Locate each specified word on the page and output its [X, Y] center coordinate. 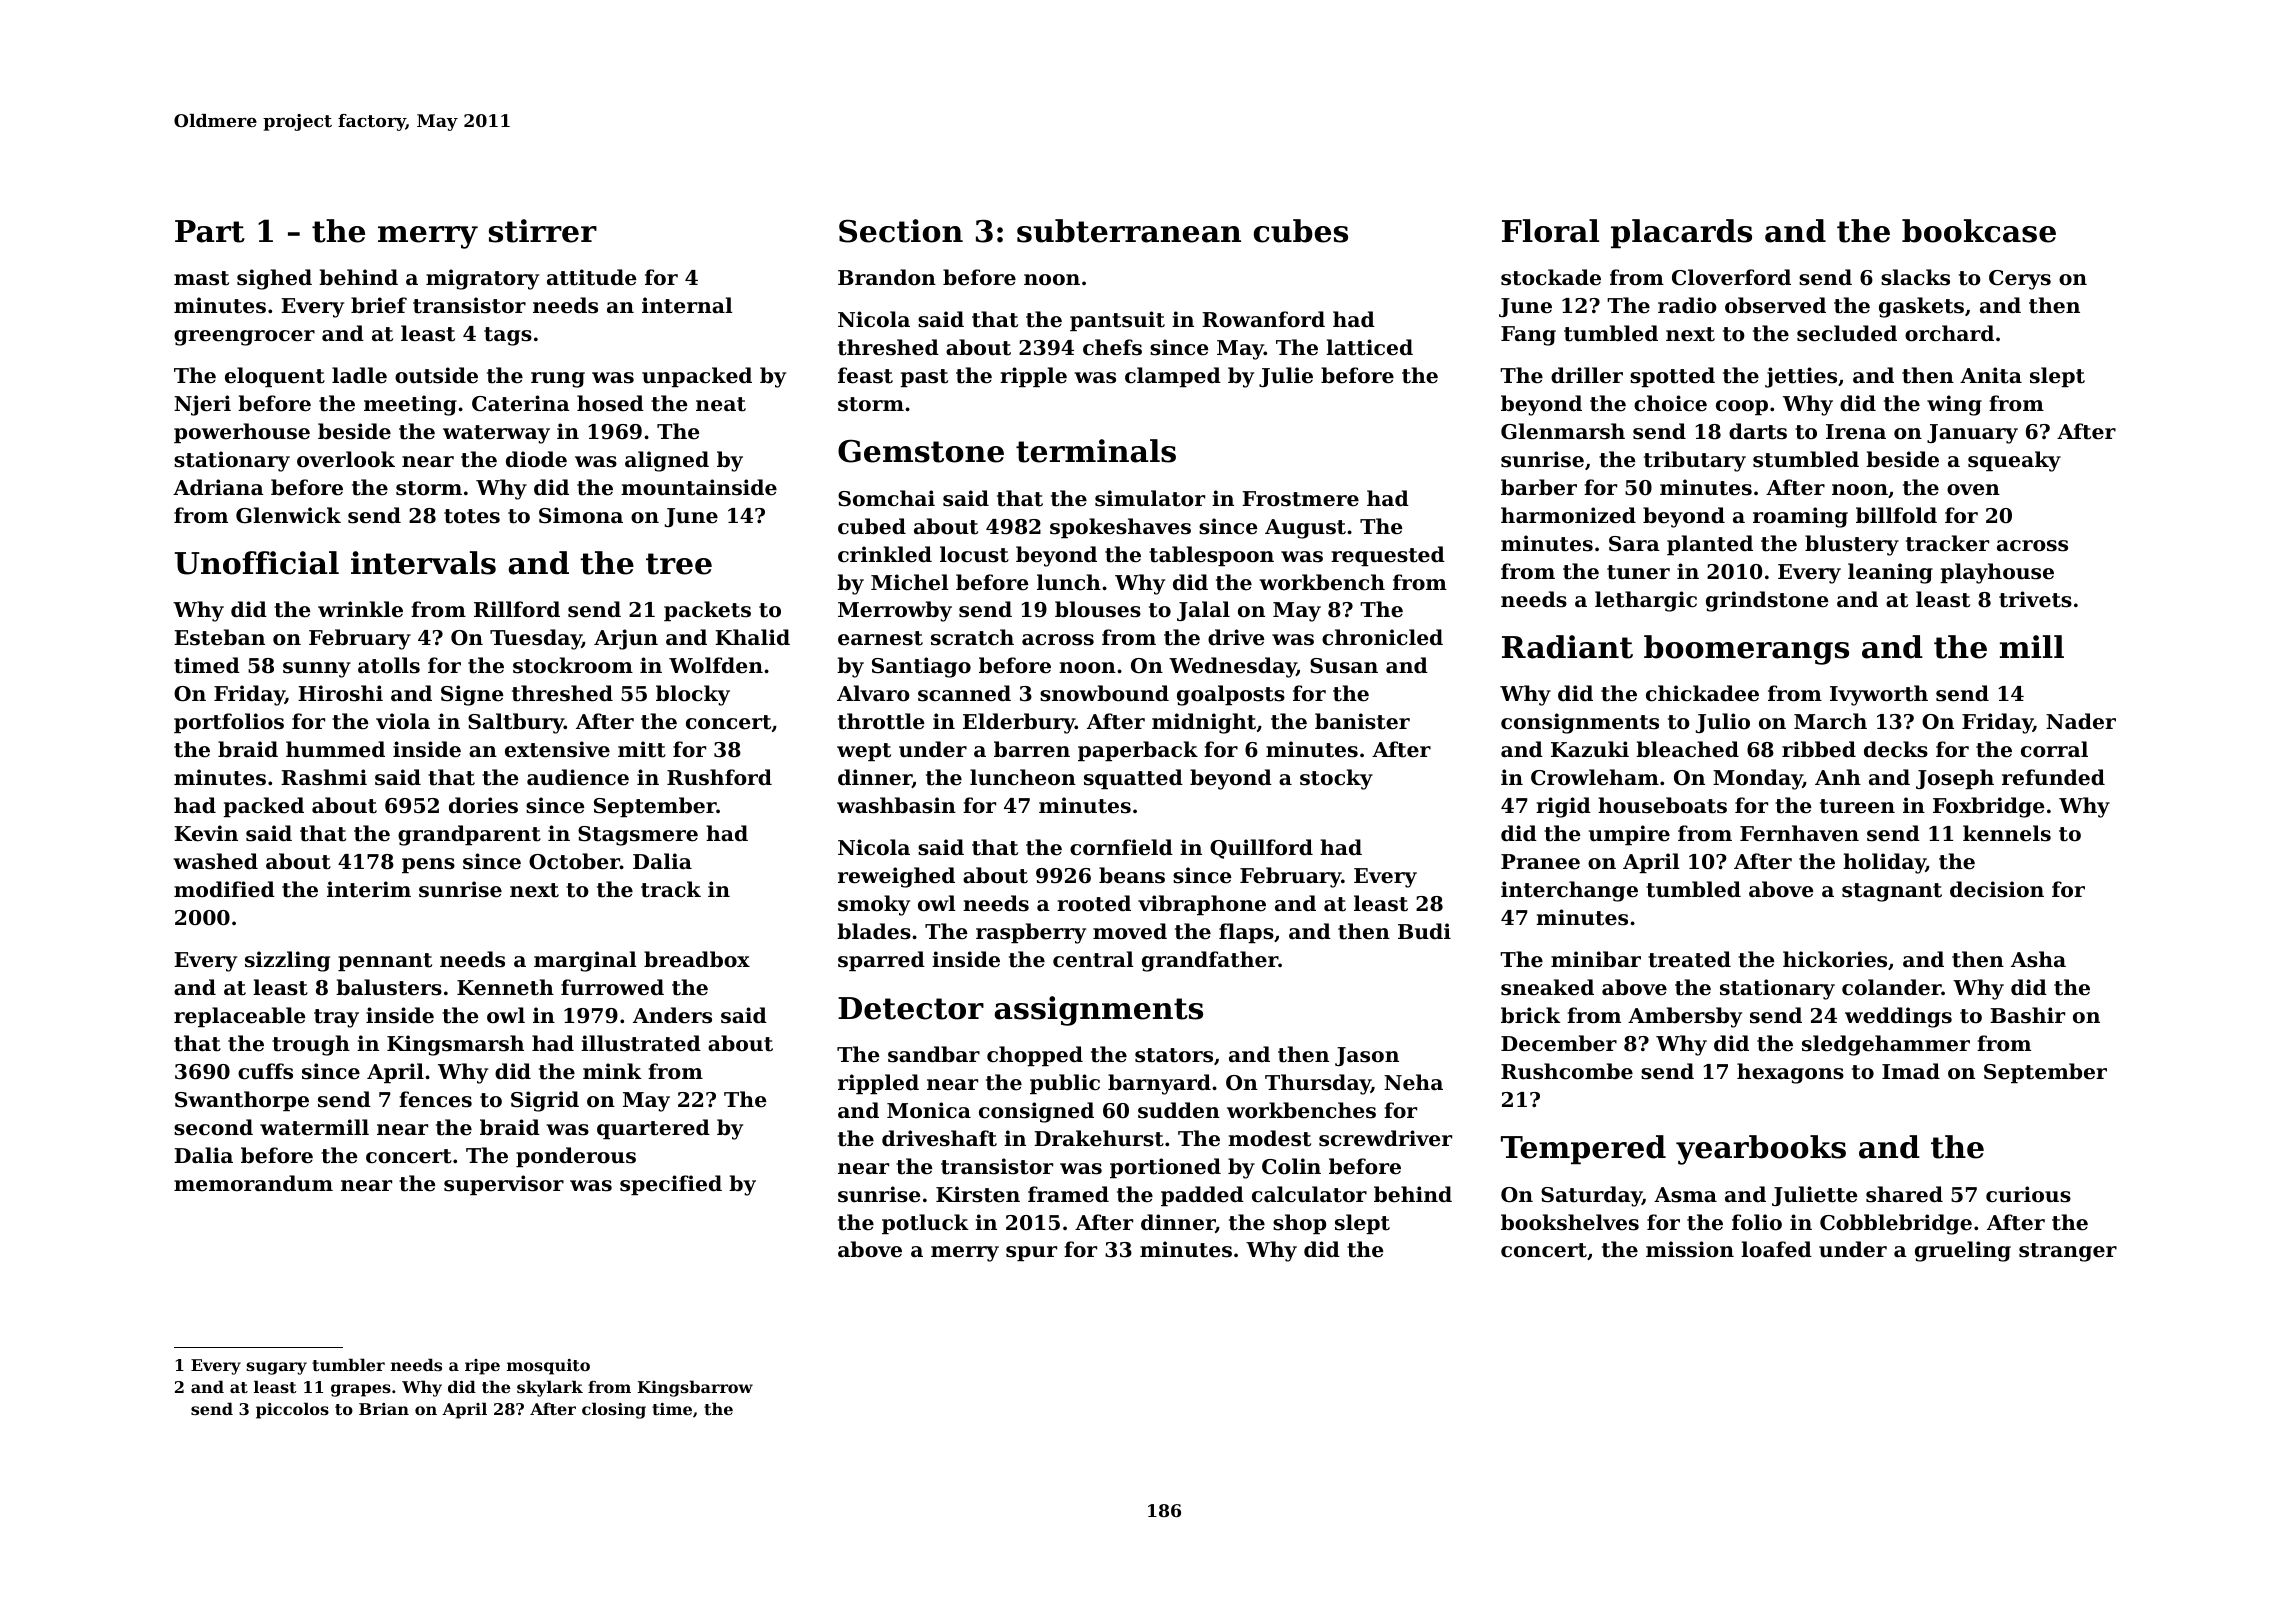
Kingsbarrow [695, 1388]
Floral [1550, 231]
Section [901, 231]
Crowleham [1595, 777]
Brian [384, 1409]
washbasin [896, 805]
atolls [389, 665]
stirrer [543, 231]
